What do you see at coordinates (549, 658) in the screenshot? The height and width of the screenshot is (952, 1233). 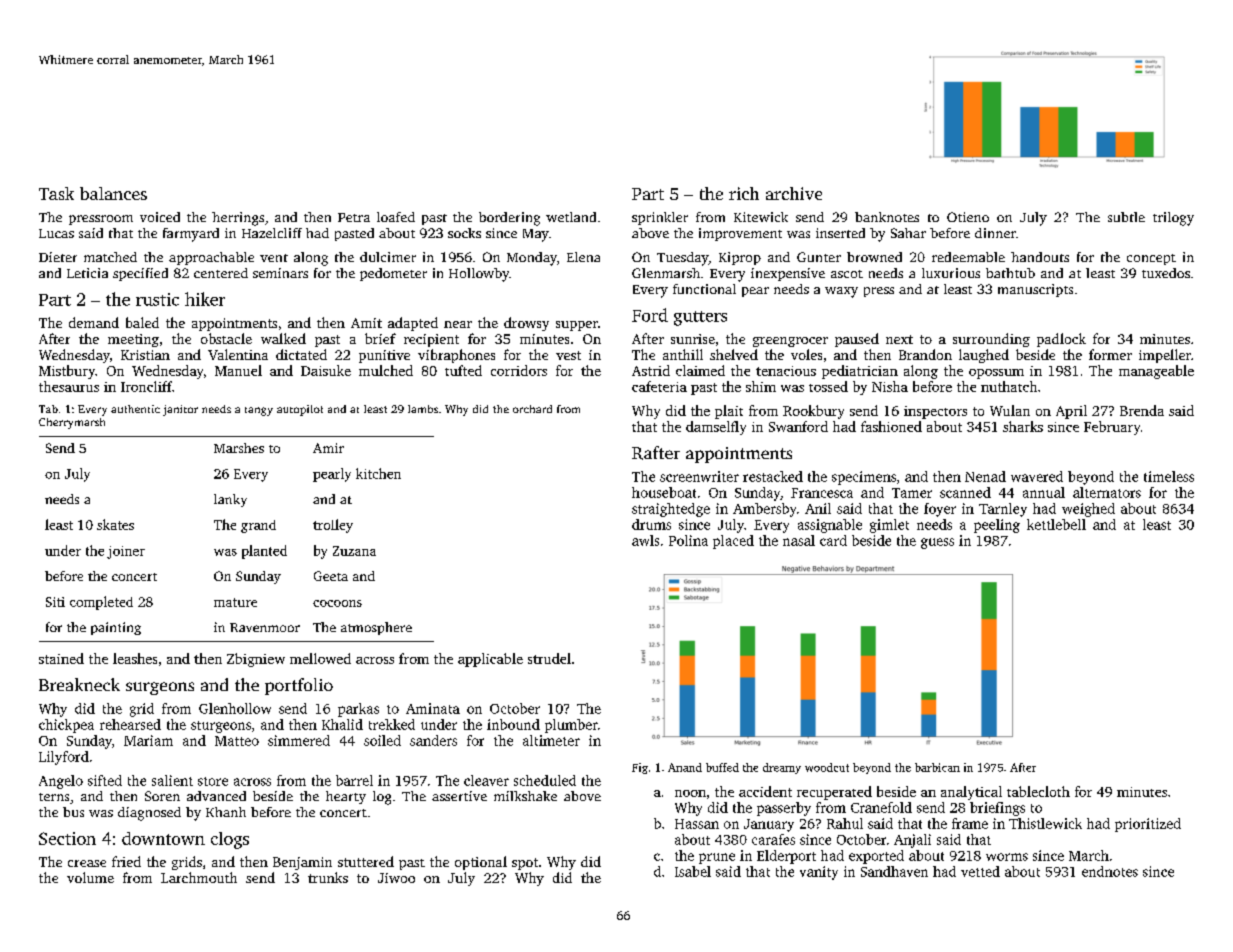 I see `strudel` at bounding box center [549, 658].
